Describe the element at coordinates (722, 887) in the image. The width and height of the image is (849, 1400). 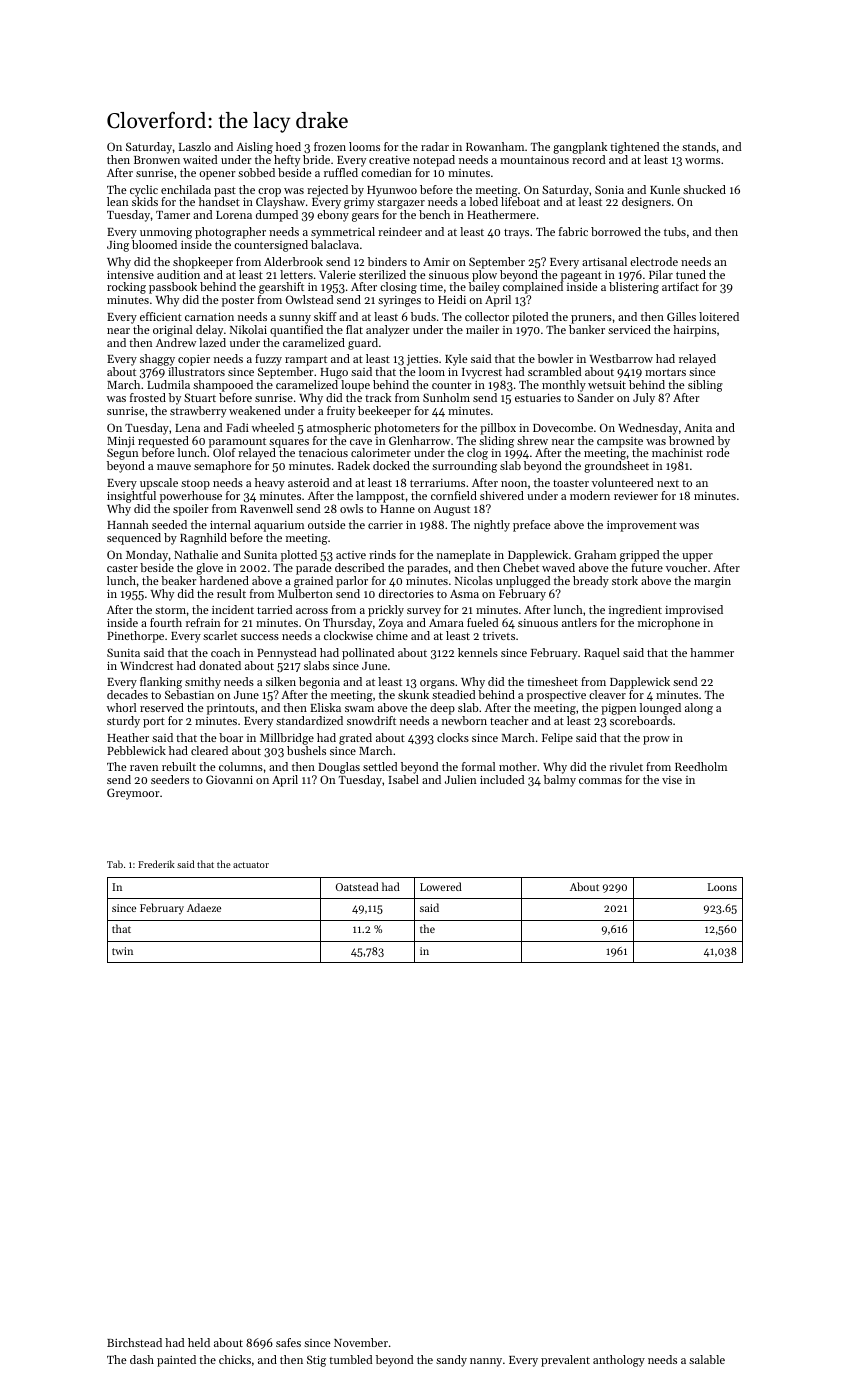
I see `Loons` at that location.
